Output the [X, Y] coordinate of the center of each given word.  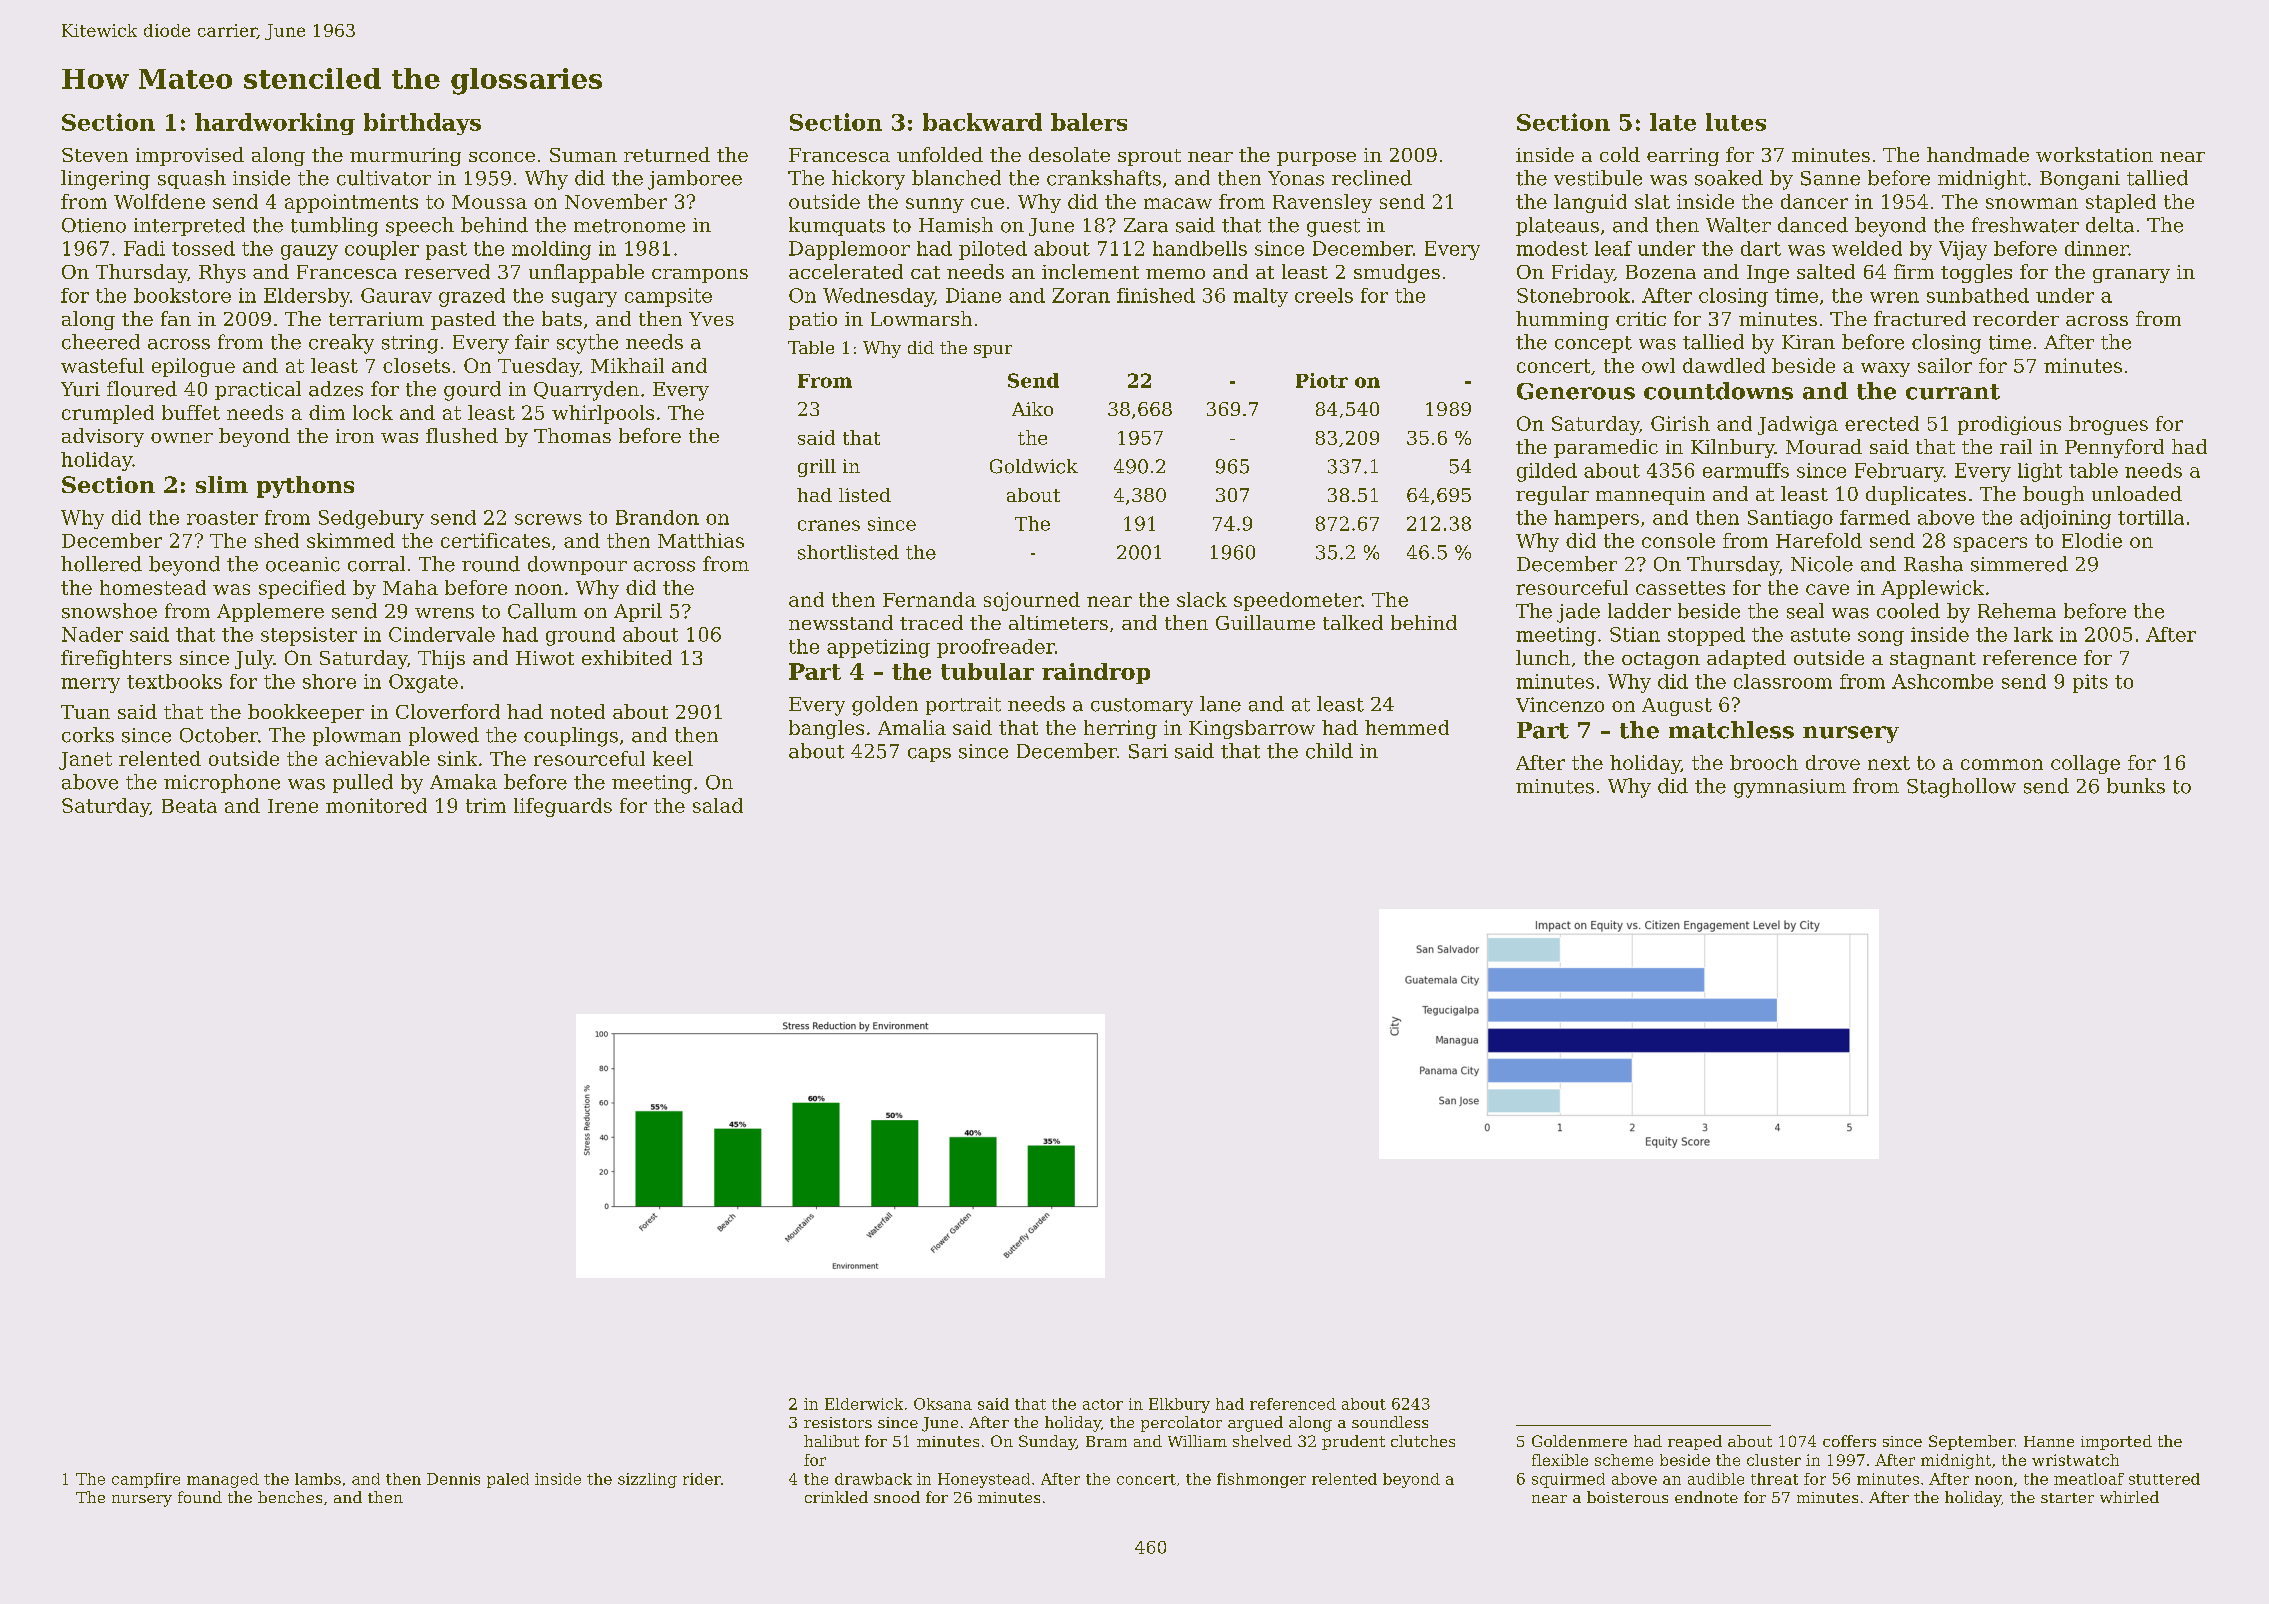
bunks [2136, 786]
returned [667, 154]
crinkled [836, 1497]
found [200, 1497]
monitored [376, 805]
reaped [1695, 1442]
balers [1089, 122]
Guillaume [1265, 622]
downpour [577, 565]
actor [1103, 1404]
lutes [1736, 122]
